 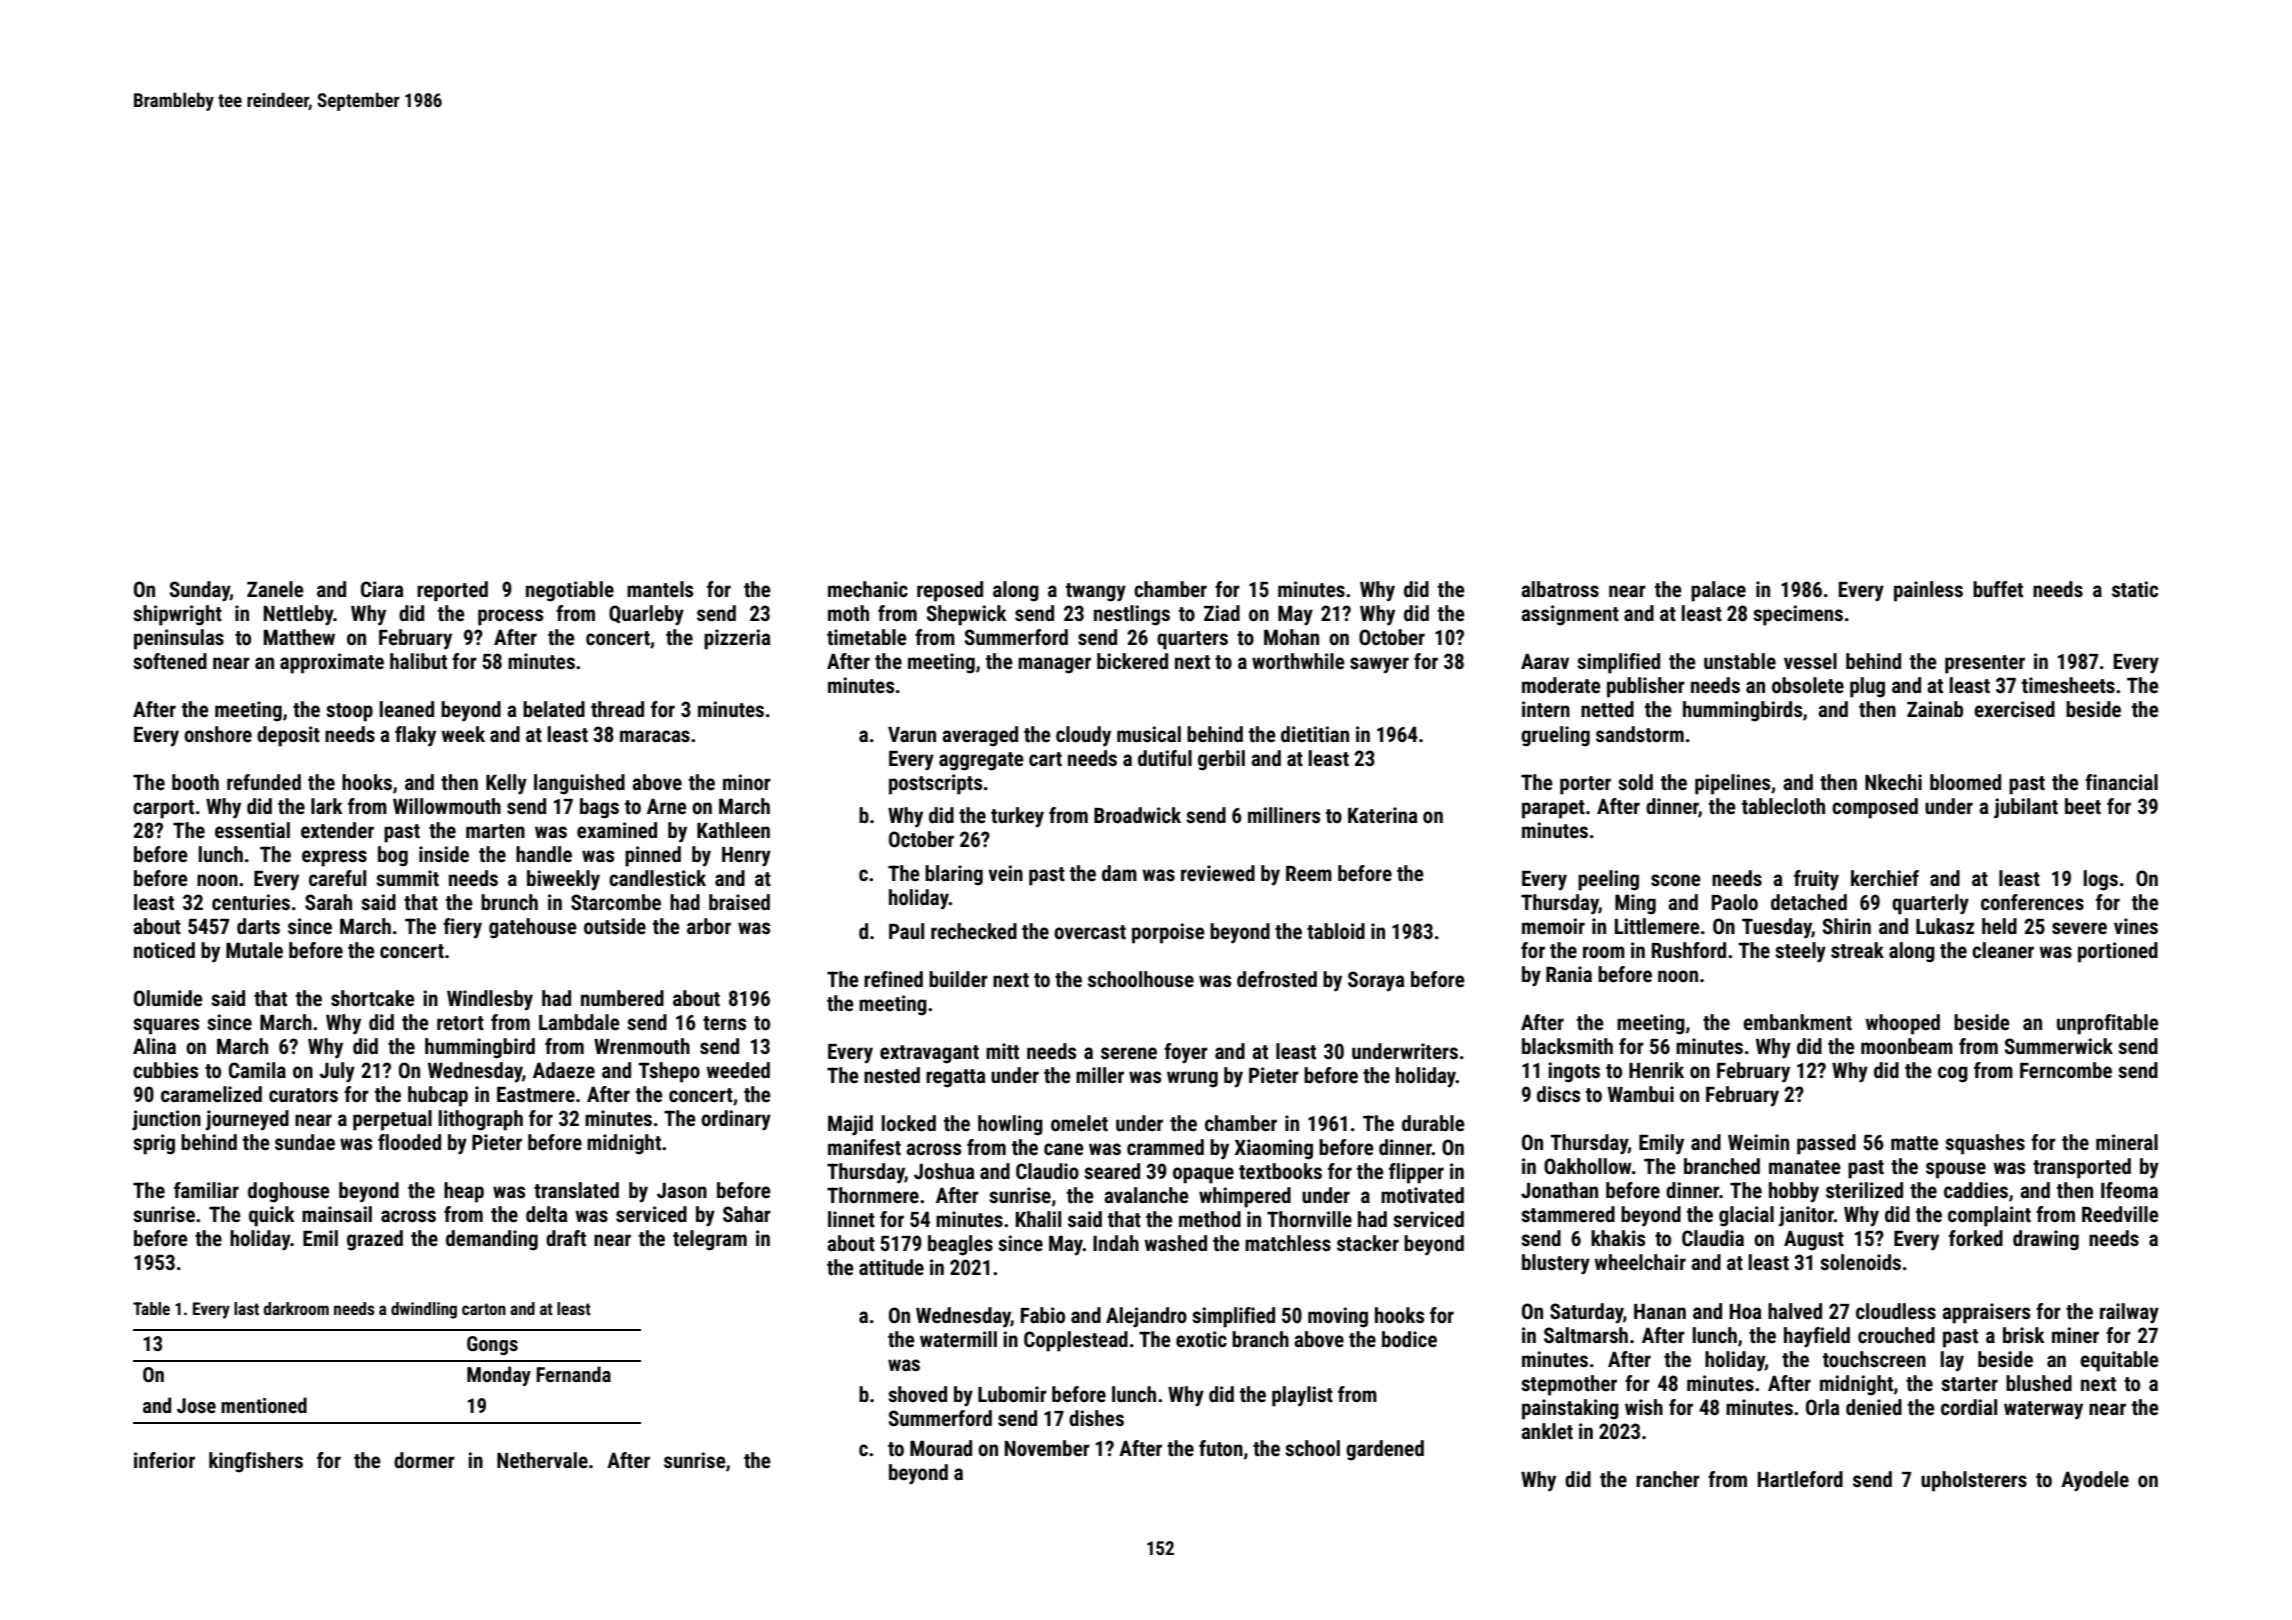 I want to click on inferior, so click(x=164, y=1460).
